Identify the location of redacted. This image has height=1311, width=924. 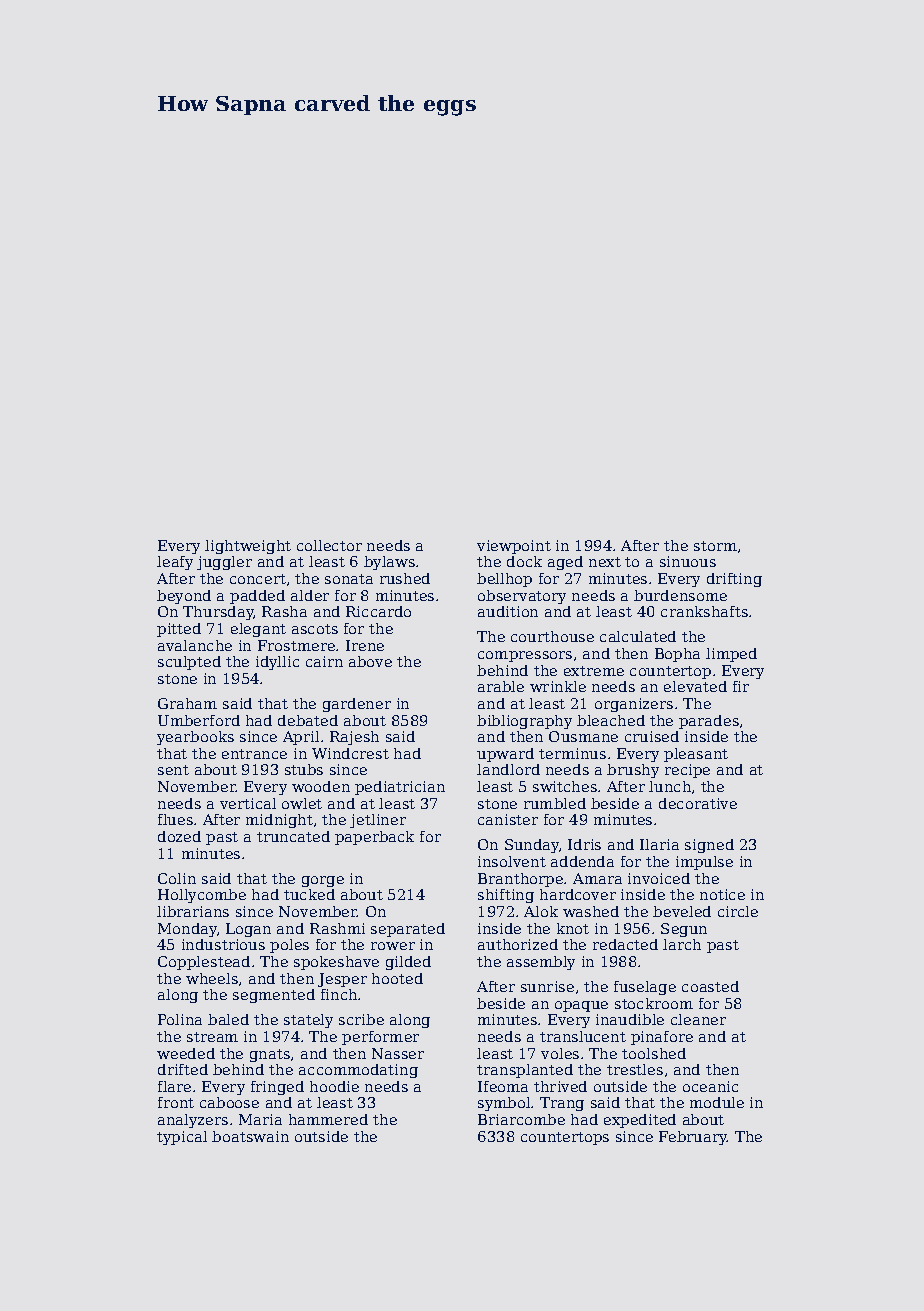
(625, 944).
